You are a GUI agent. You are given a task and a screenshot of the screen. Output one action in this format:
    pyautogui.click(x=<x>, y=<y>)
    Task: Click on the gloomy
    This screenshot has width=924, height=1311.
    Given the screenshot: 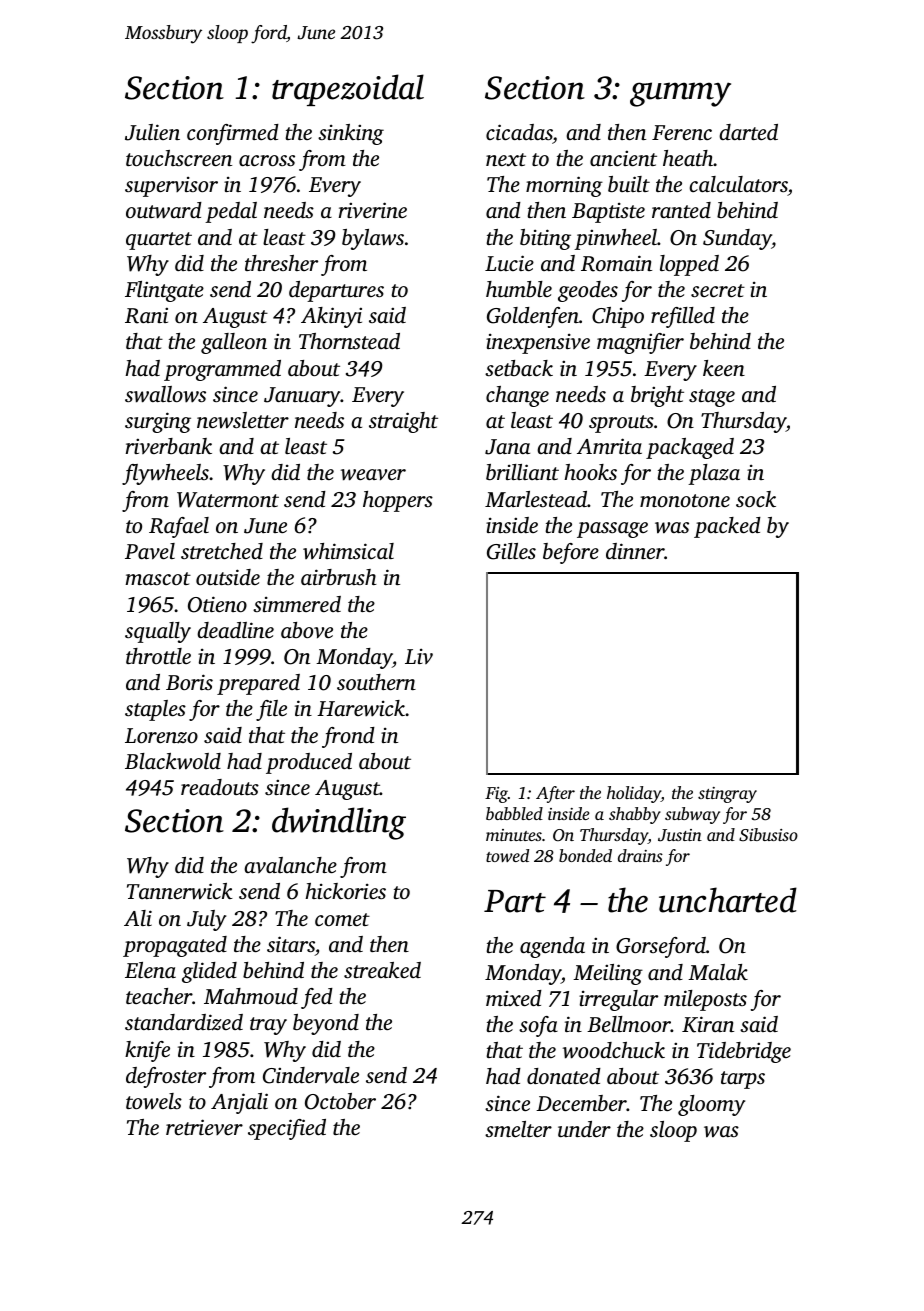 What is the action you would take?
    pyautogui.click(x=711, y=1105)
